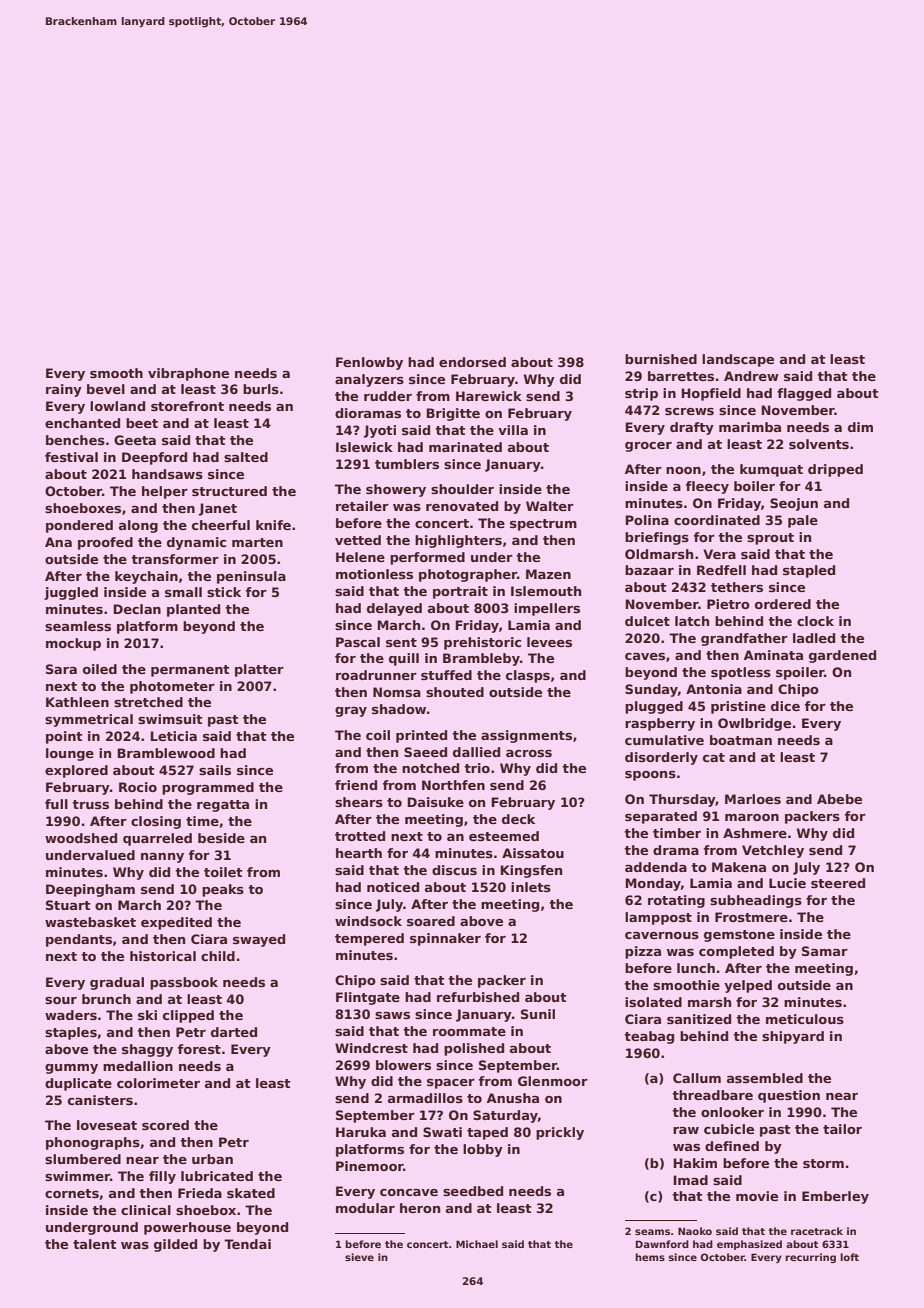 This image has width=924, height=1308. What do you see at coordinates (842, 1129) in the image?
I see `tailor` at bounding box center [842, 1129].
